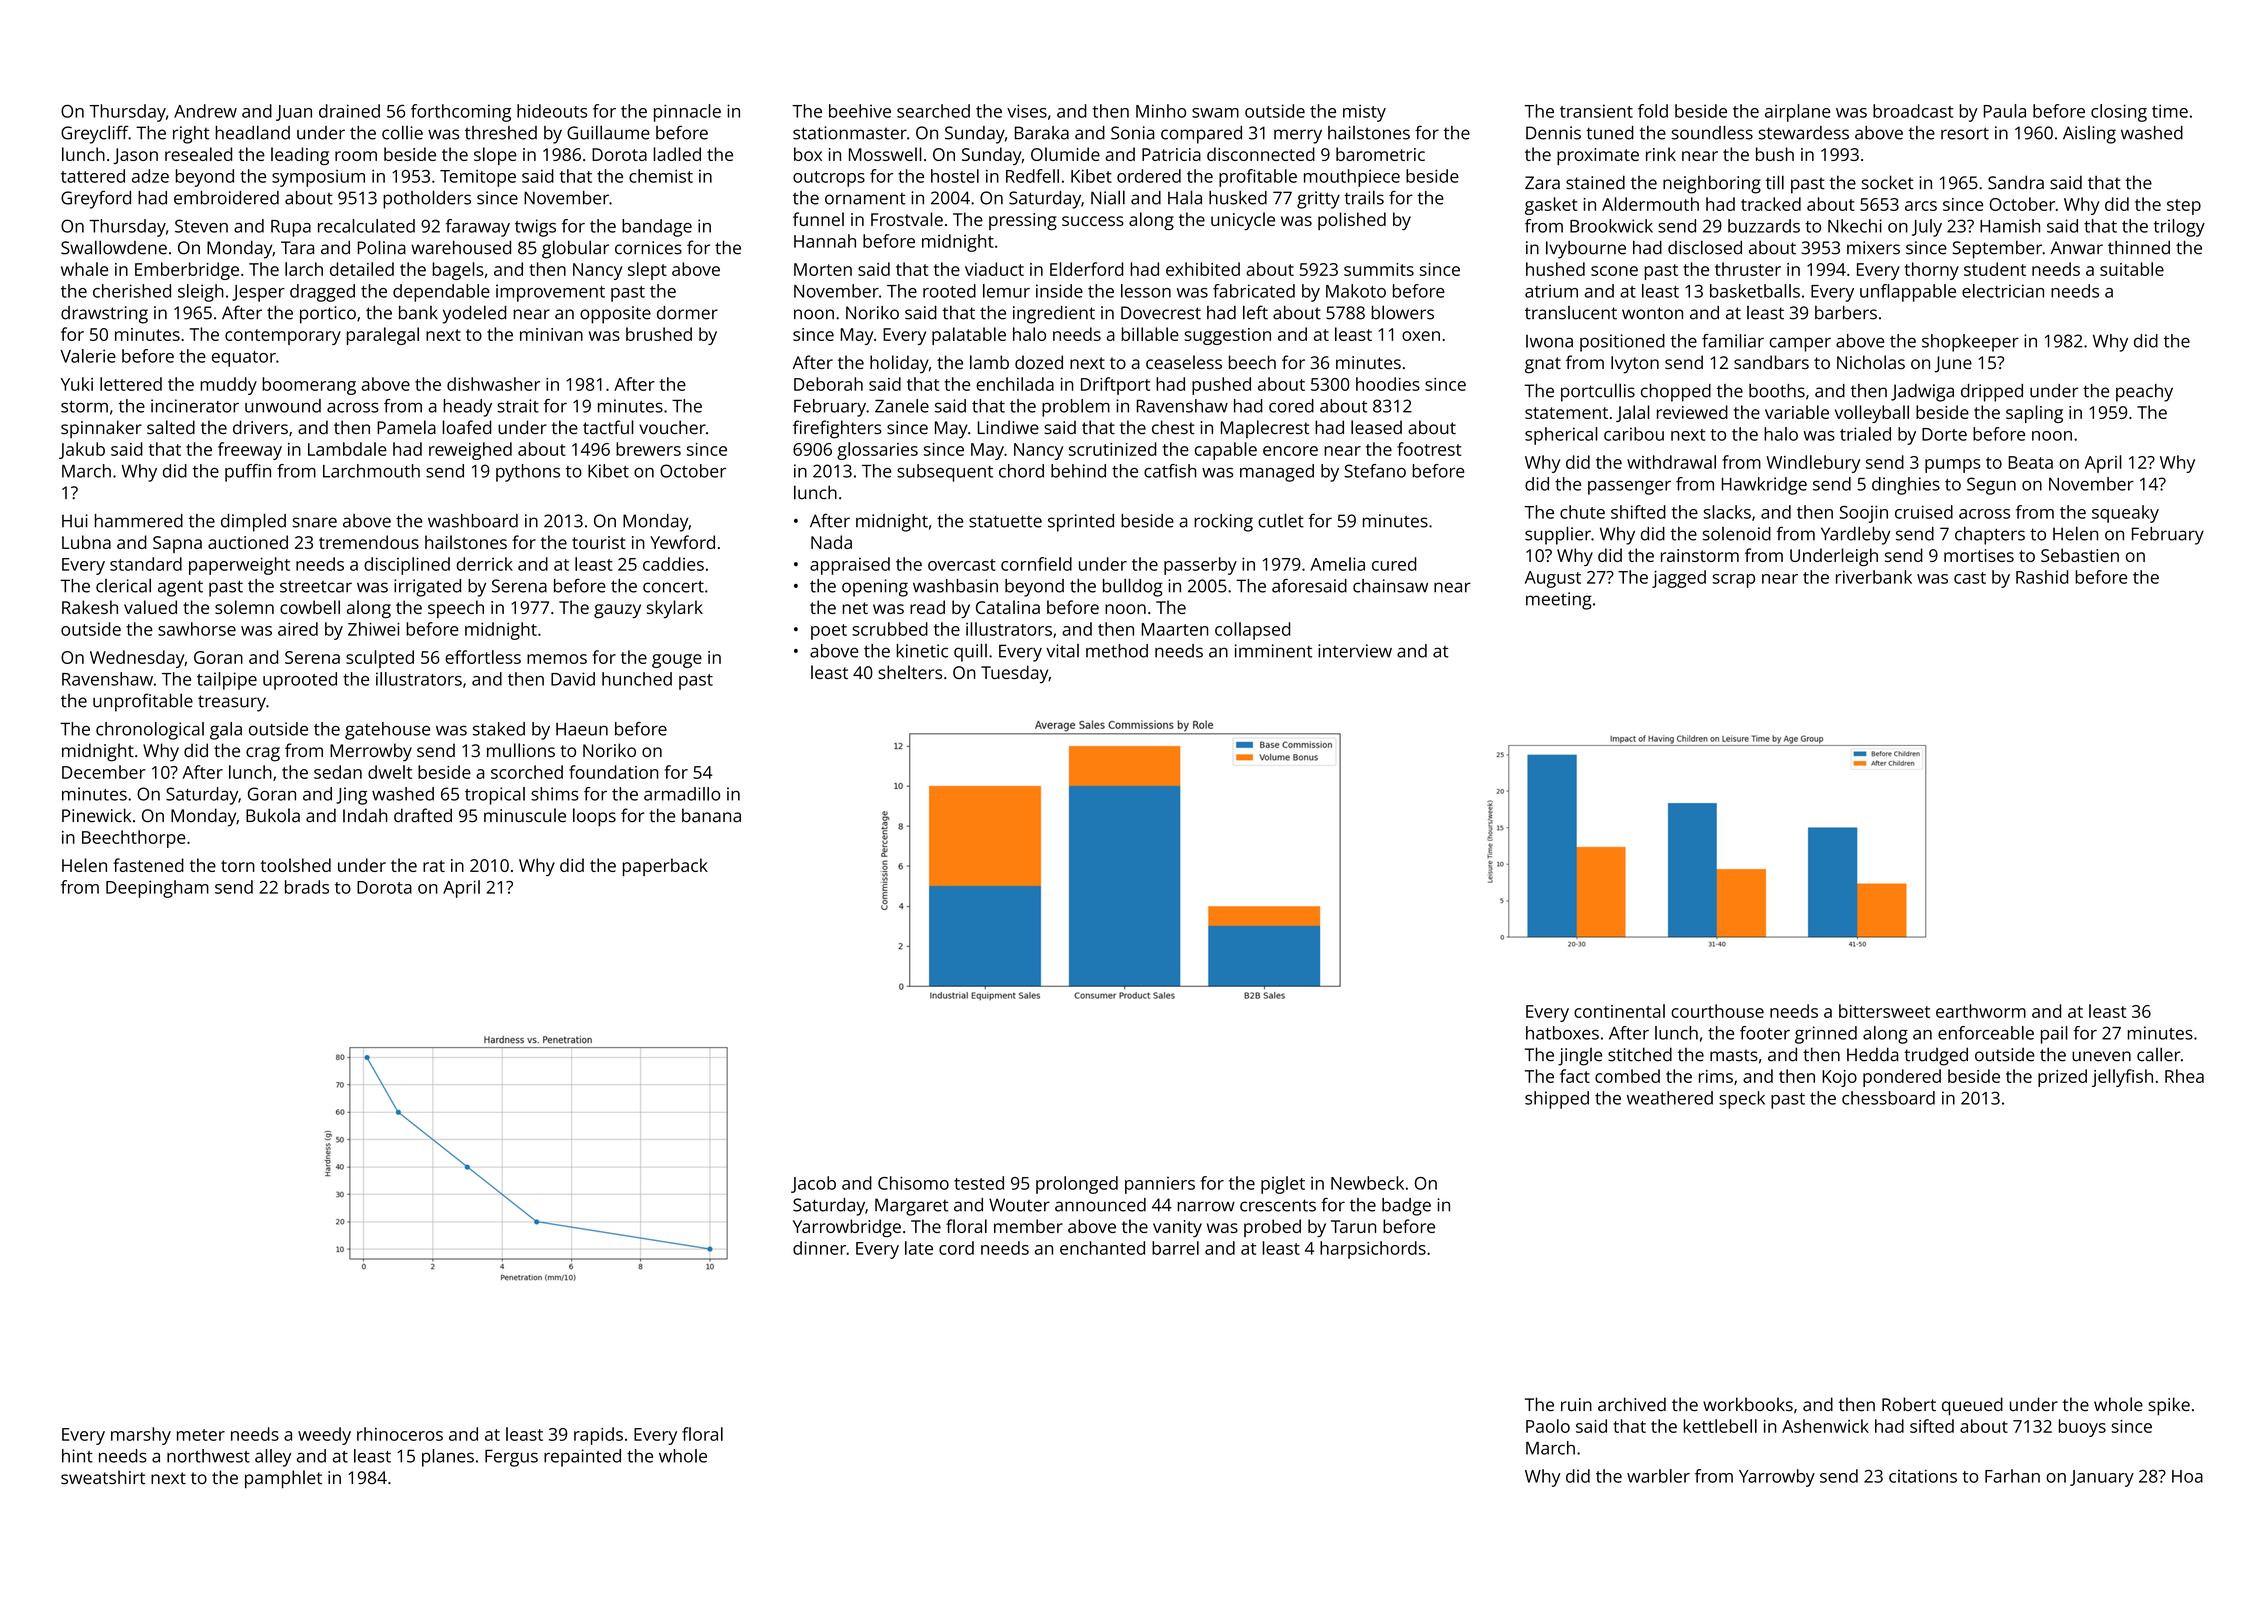 This screenshot has width=2268, height=1604. Describe the element at coordinates (665, 867) in the screenshot. I see `paperback` at that location.
